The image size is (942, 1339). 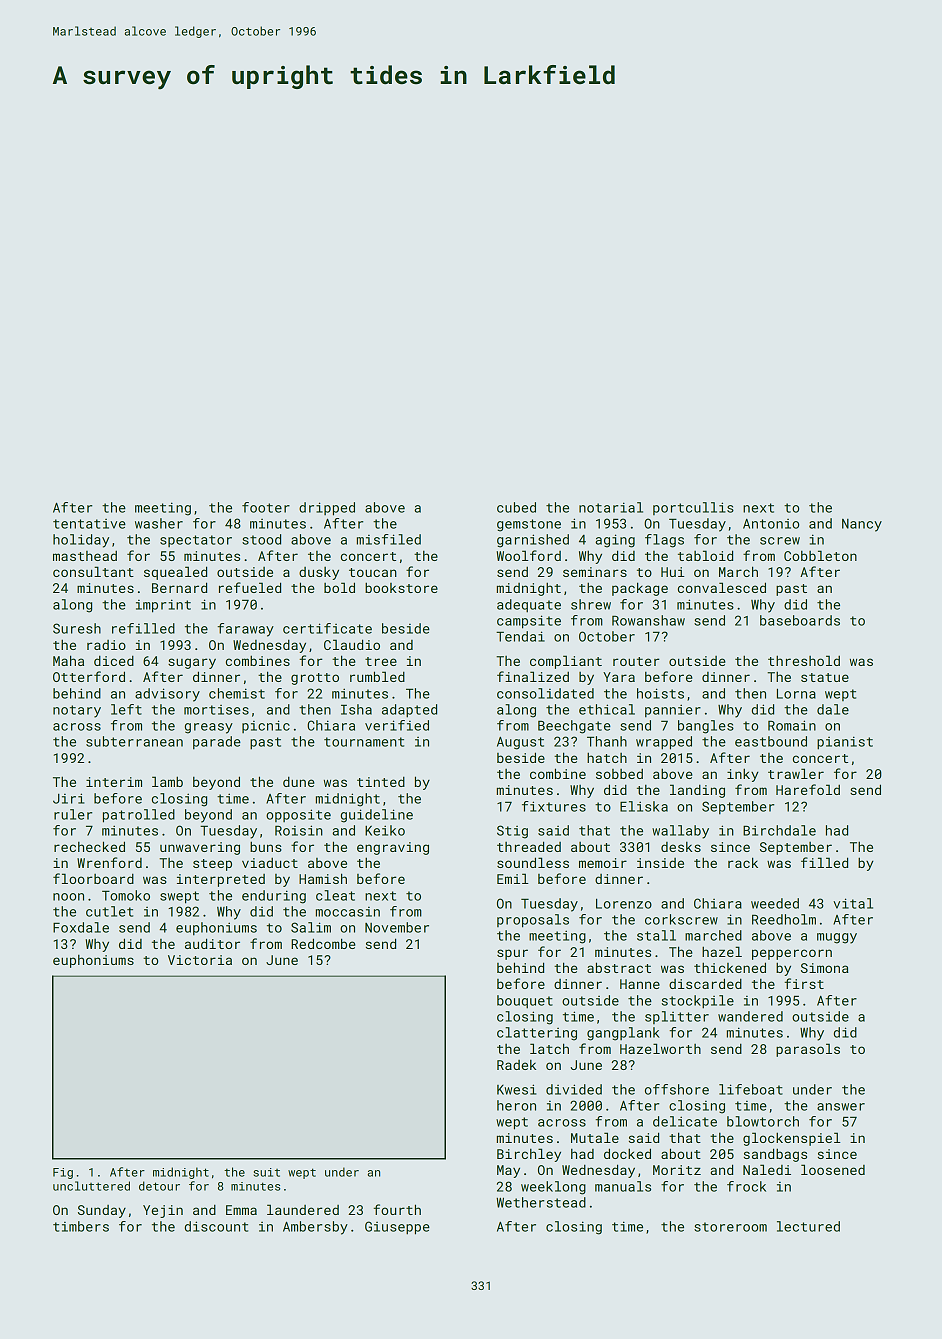 I want to click on offshore, so click(x=677, y=1089).
